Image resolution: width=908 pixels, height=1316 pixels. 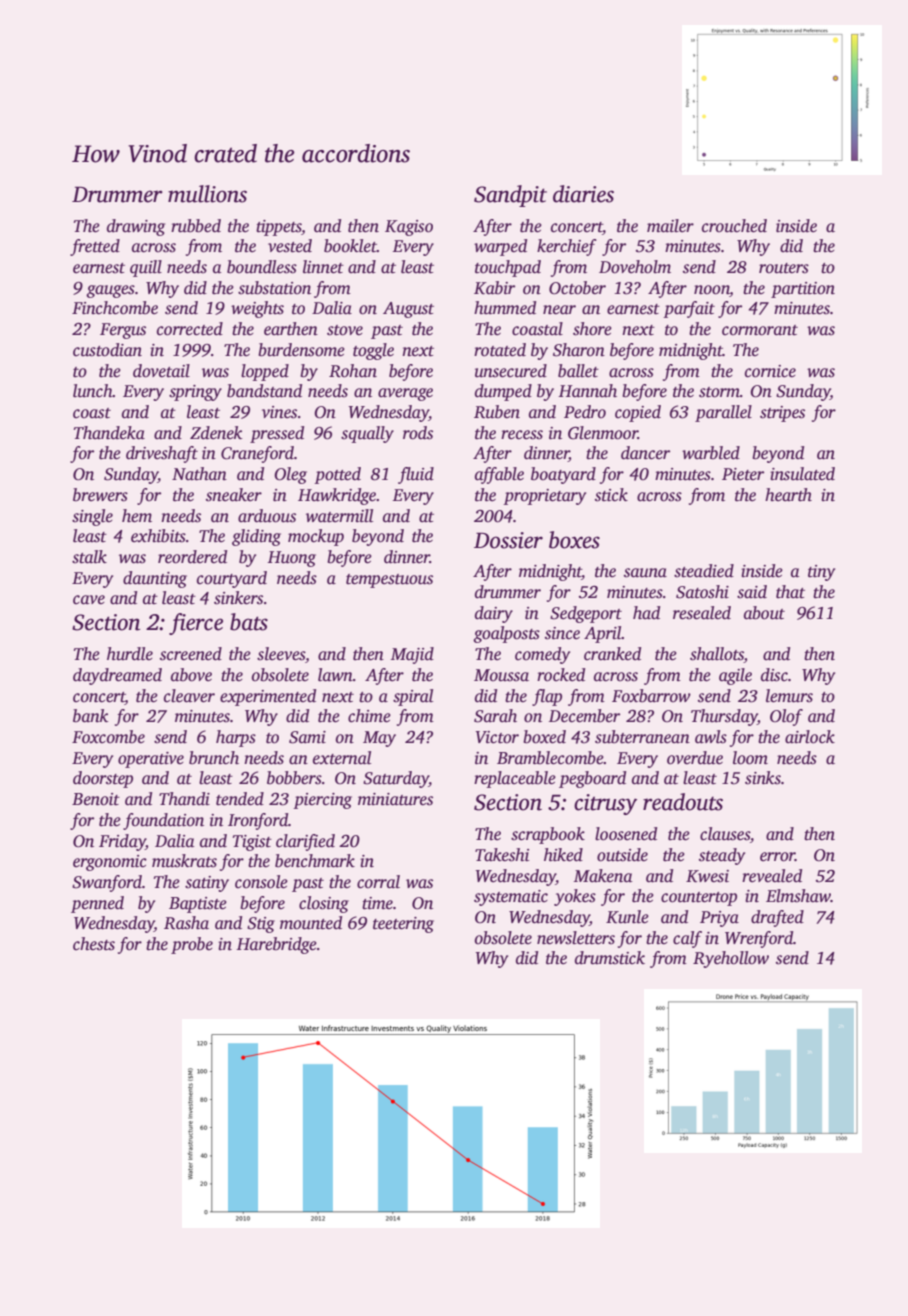 What do you see at coordinates (186, 923) in the document?
I see `Rasha` at bounding box center [186, 923].
